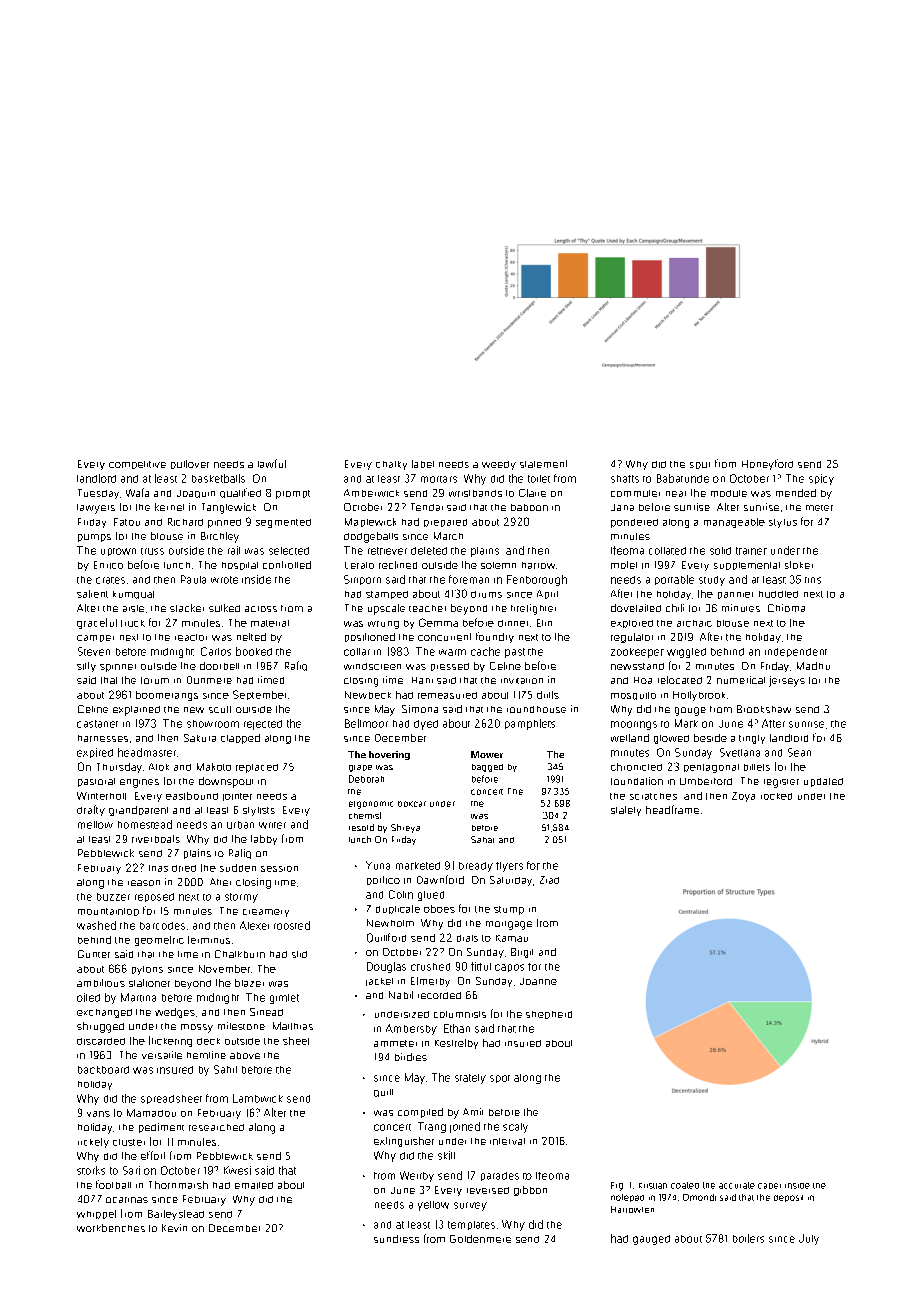 This screenshot has height=1308, width=924. I want to click on spinner, so click(118, 668).
